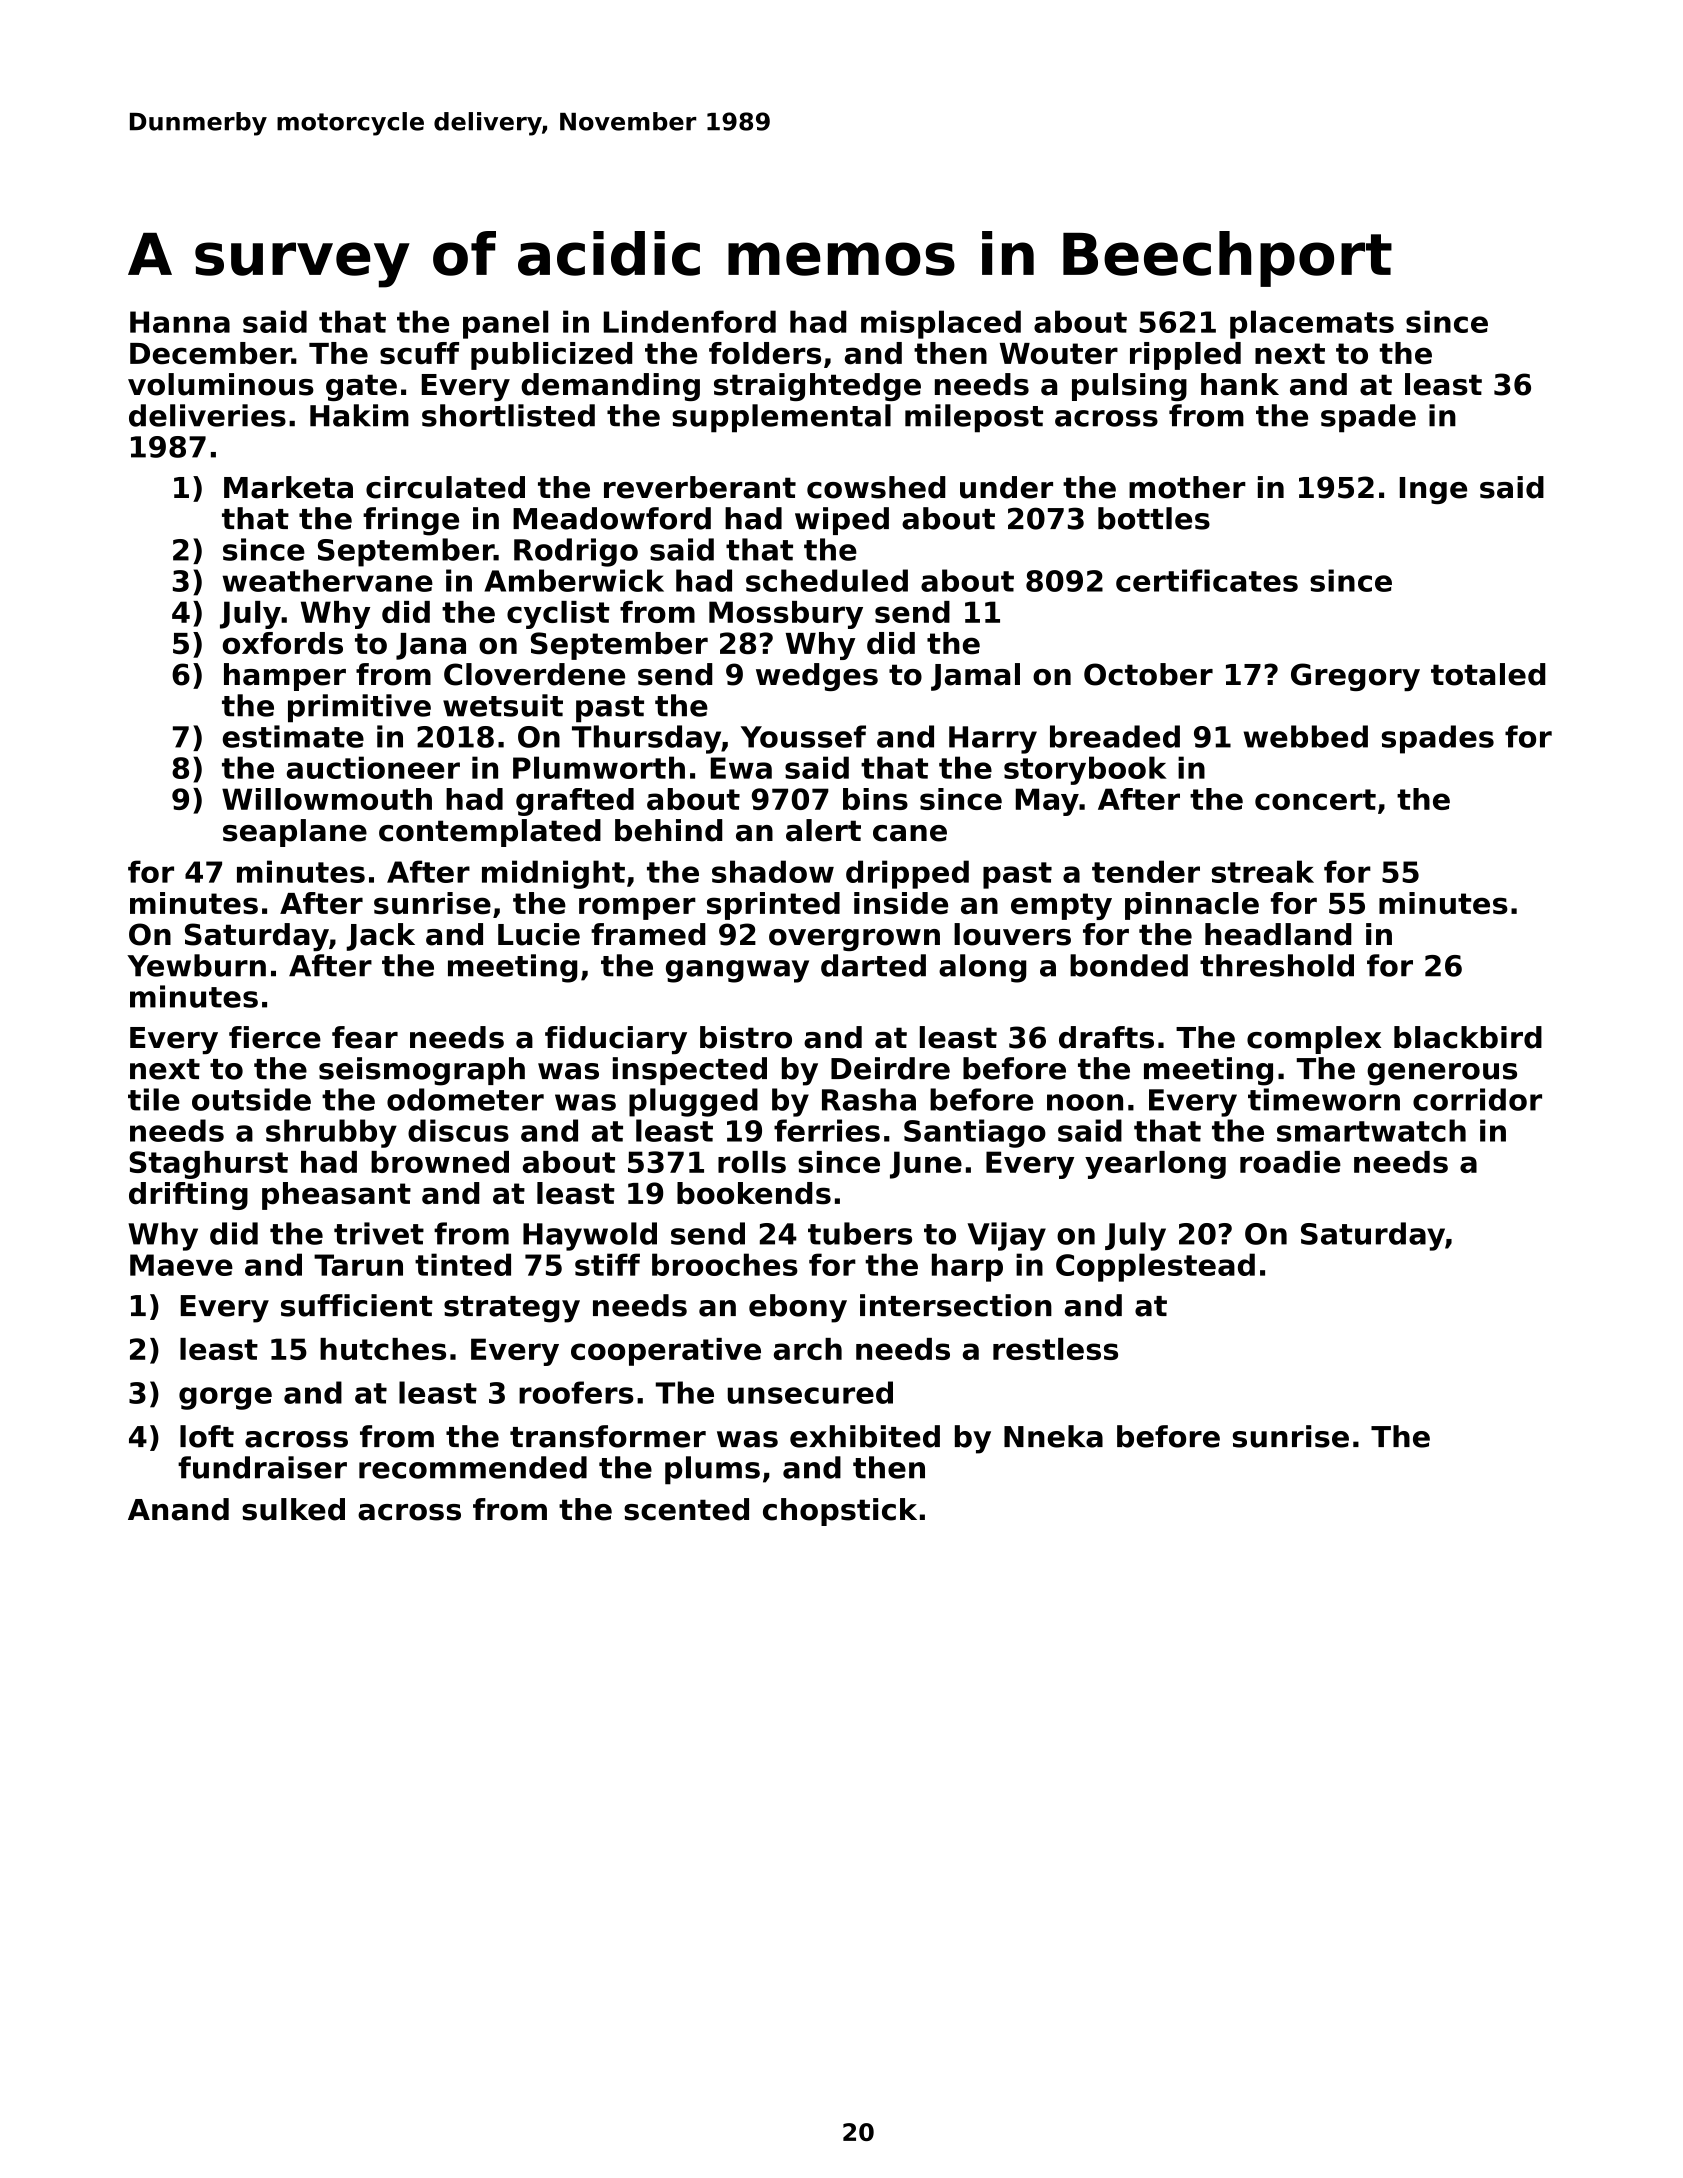  Describe the element at coordinates (1187, 487) in the image. I see `mother` at that location.
